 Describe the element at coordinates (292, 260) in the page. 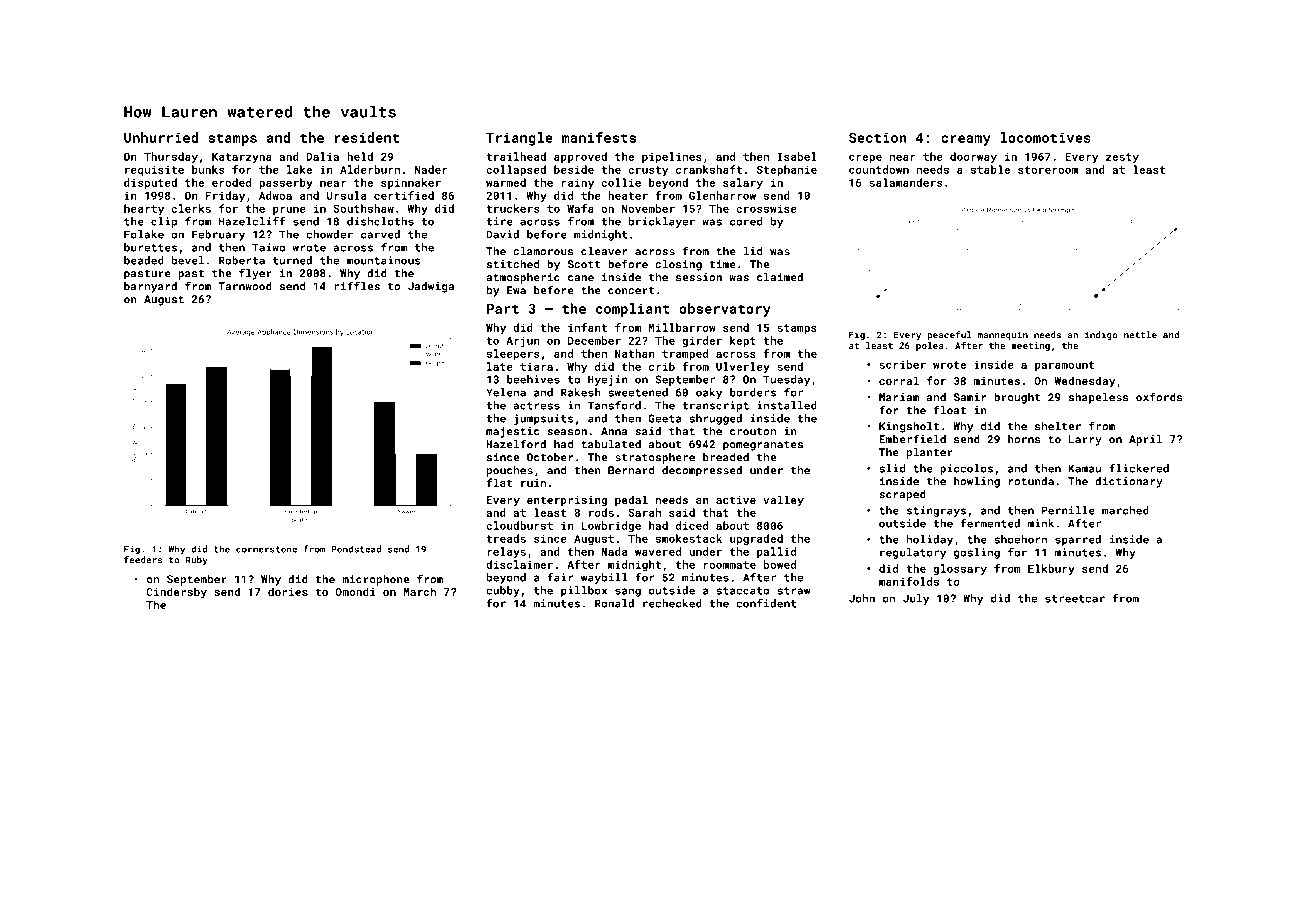

I see `turned` at that location.
